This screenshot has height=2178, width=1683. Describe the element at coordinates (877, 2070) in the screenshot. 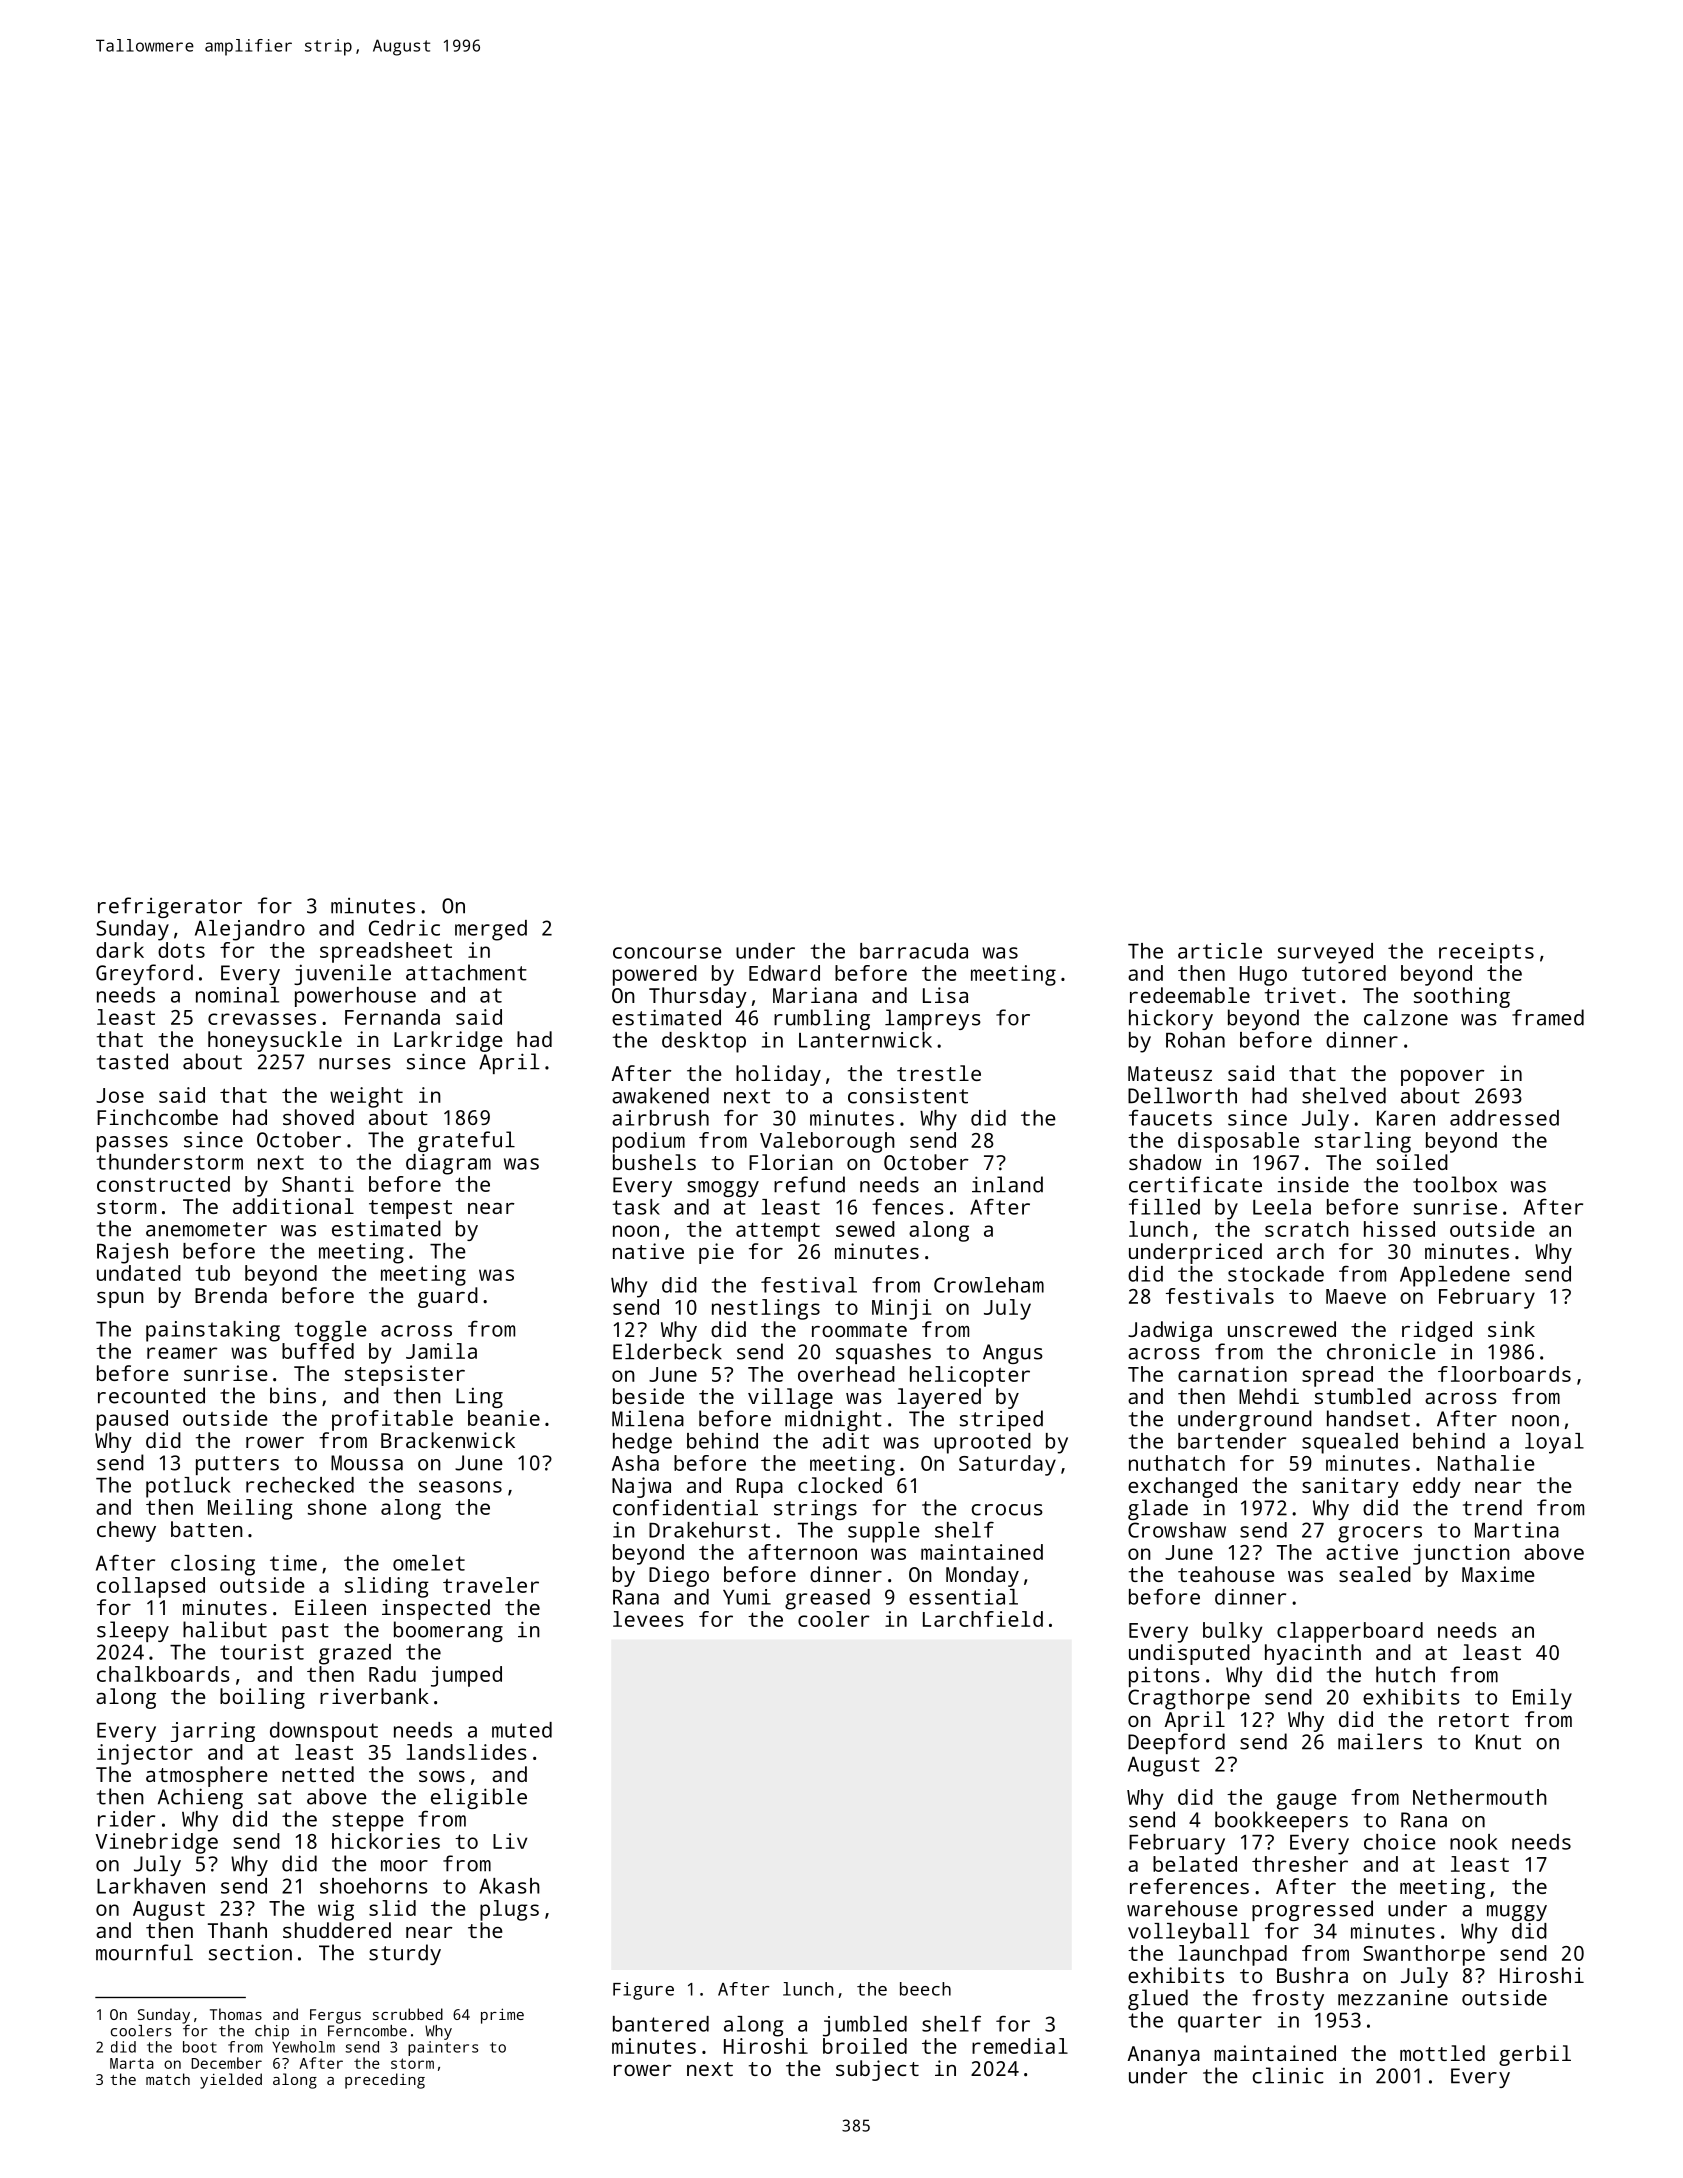

I see `subject` at that location.
